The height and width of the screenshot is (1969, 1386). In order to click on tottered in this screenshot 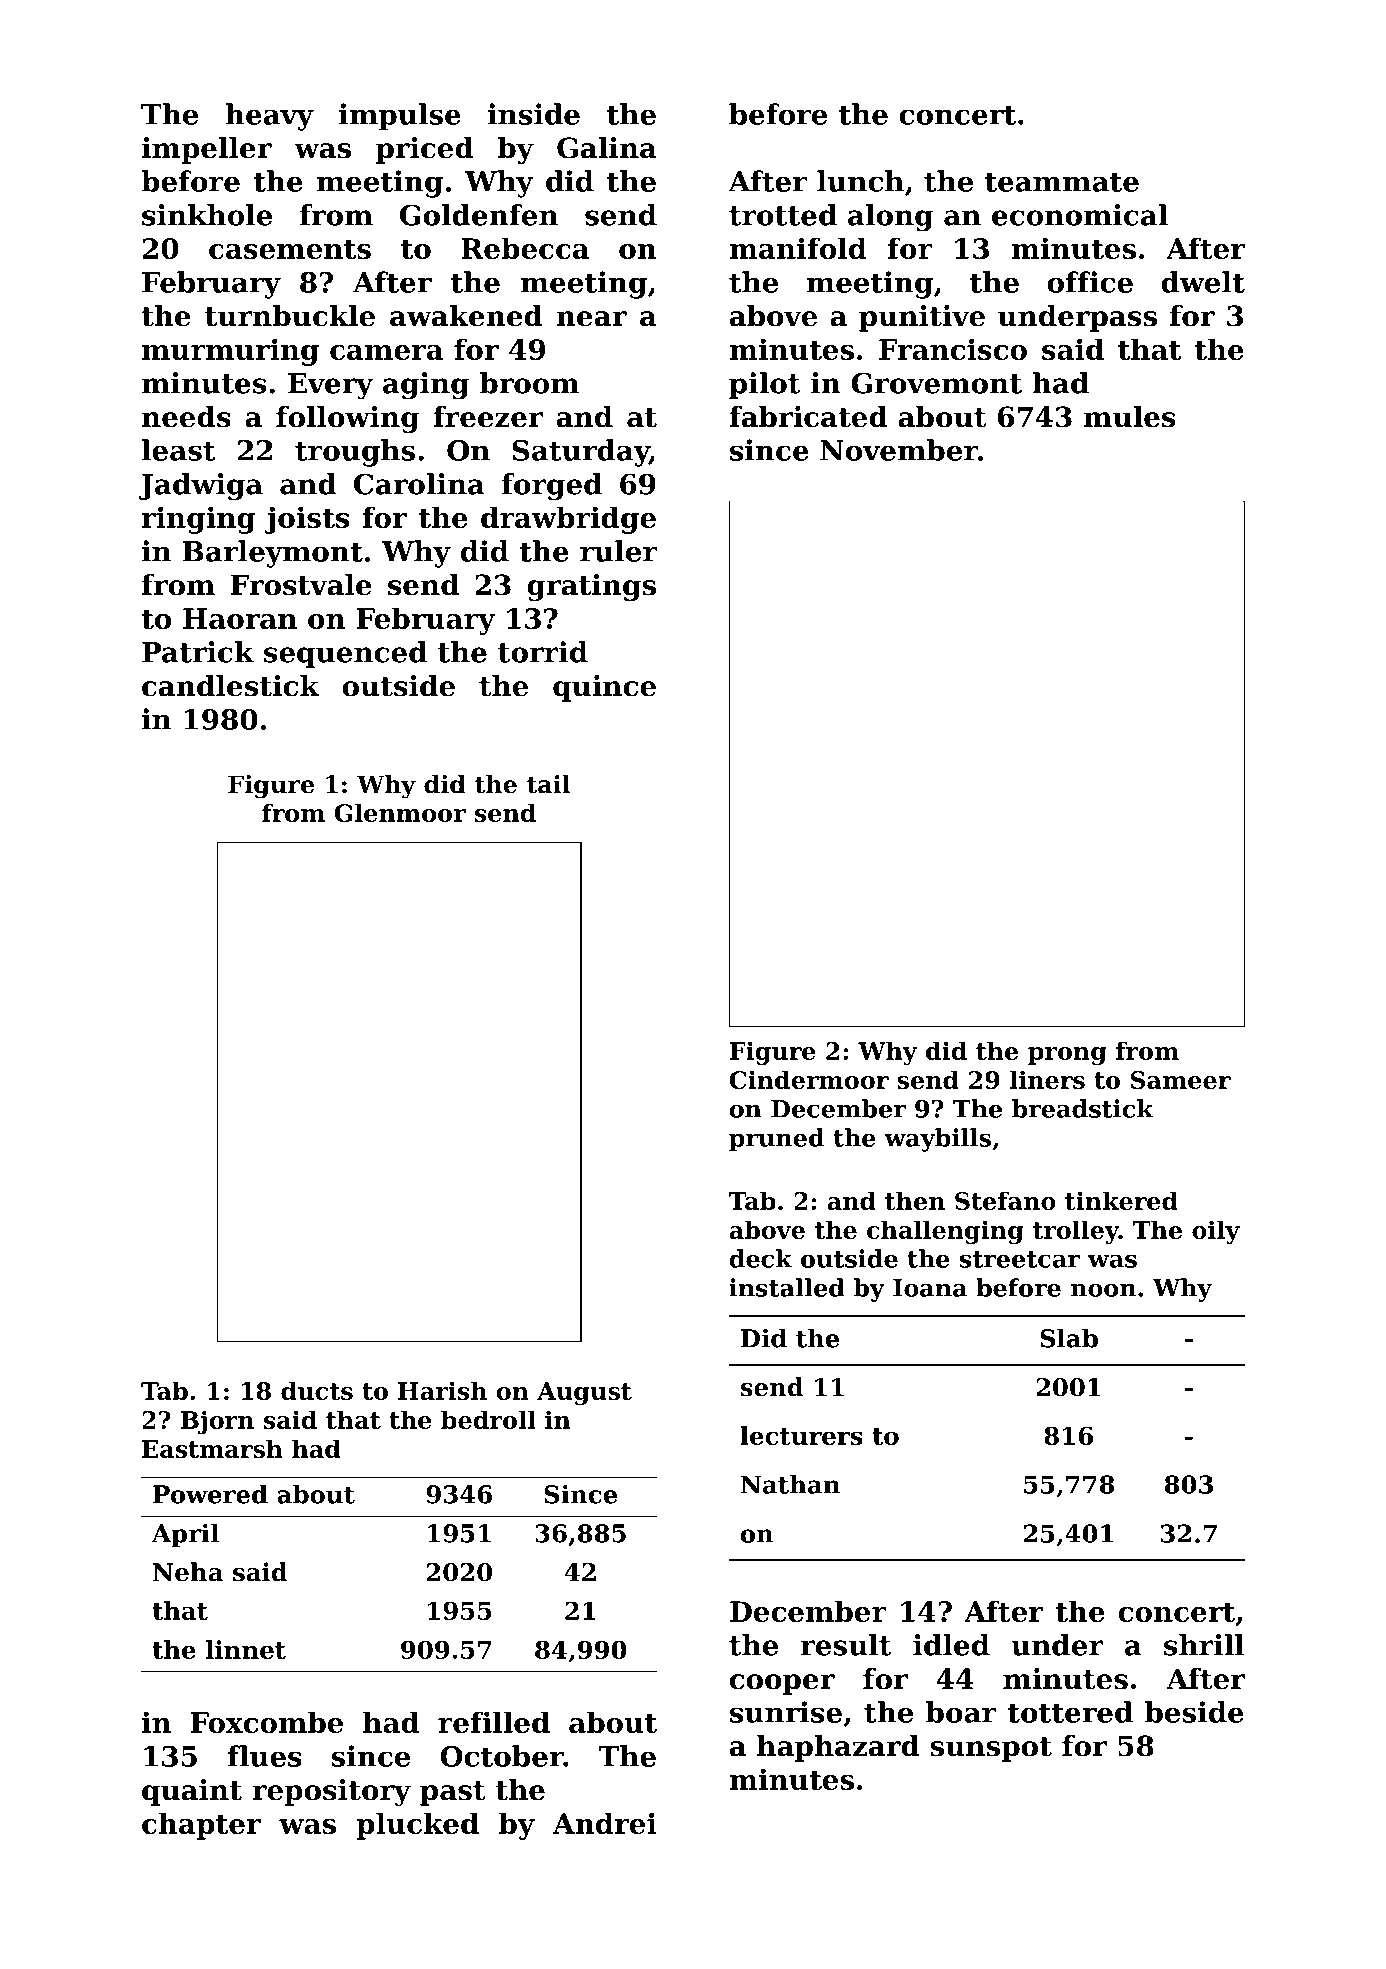, I will do `click(1070, 1712)`.
